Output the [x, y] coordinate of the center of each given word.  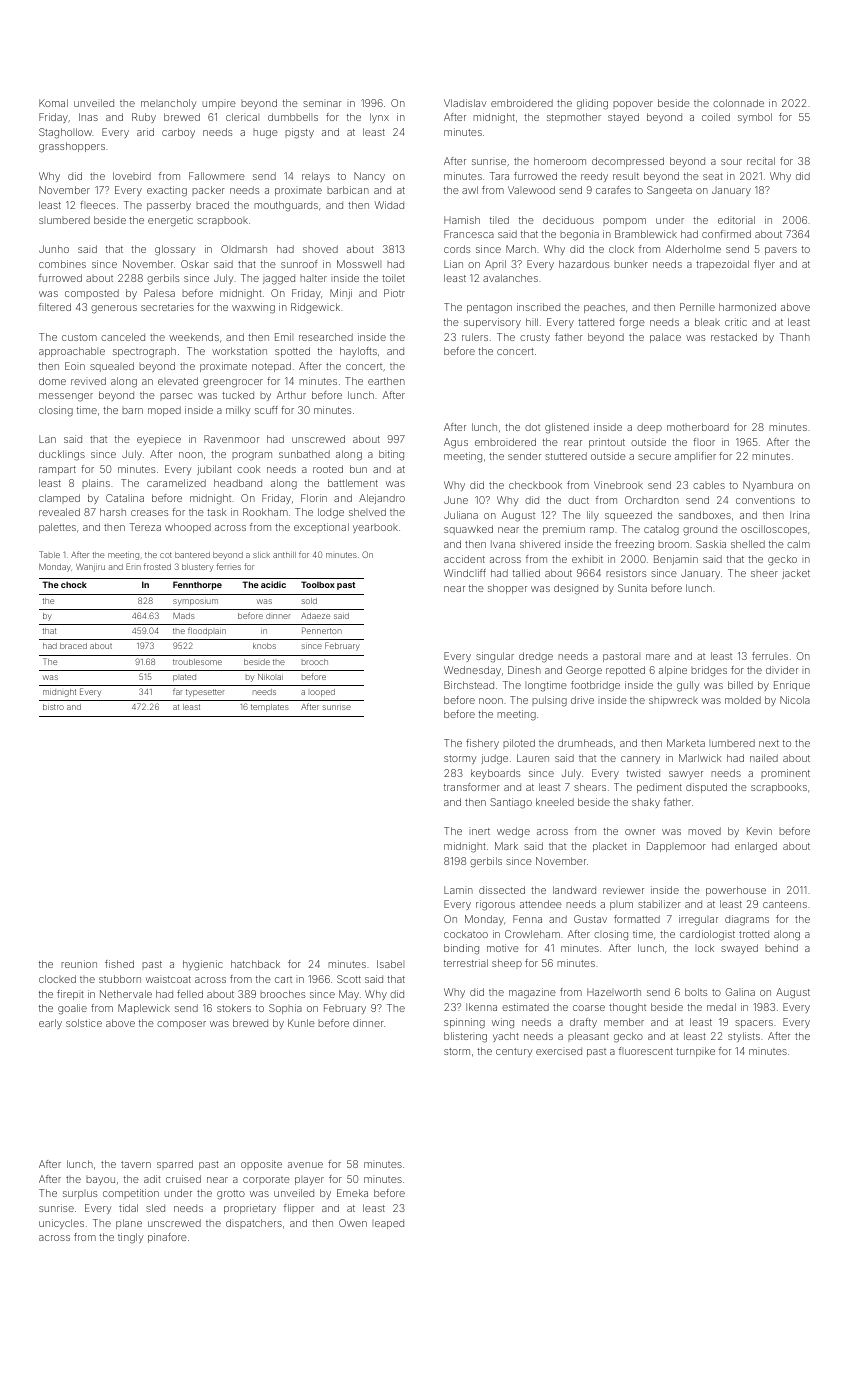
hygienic [203, 965]
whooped [188, 528]
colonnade [738, 103]
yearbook [375, 528]
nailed [764, 758]
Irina [800, 515]
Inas [88, 117]
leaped [388, 1224]
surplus [80, 1194]
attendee [541, 904]
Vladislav [465, 103]
